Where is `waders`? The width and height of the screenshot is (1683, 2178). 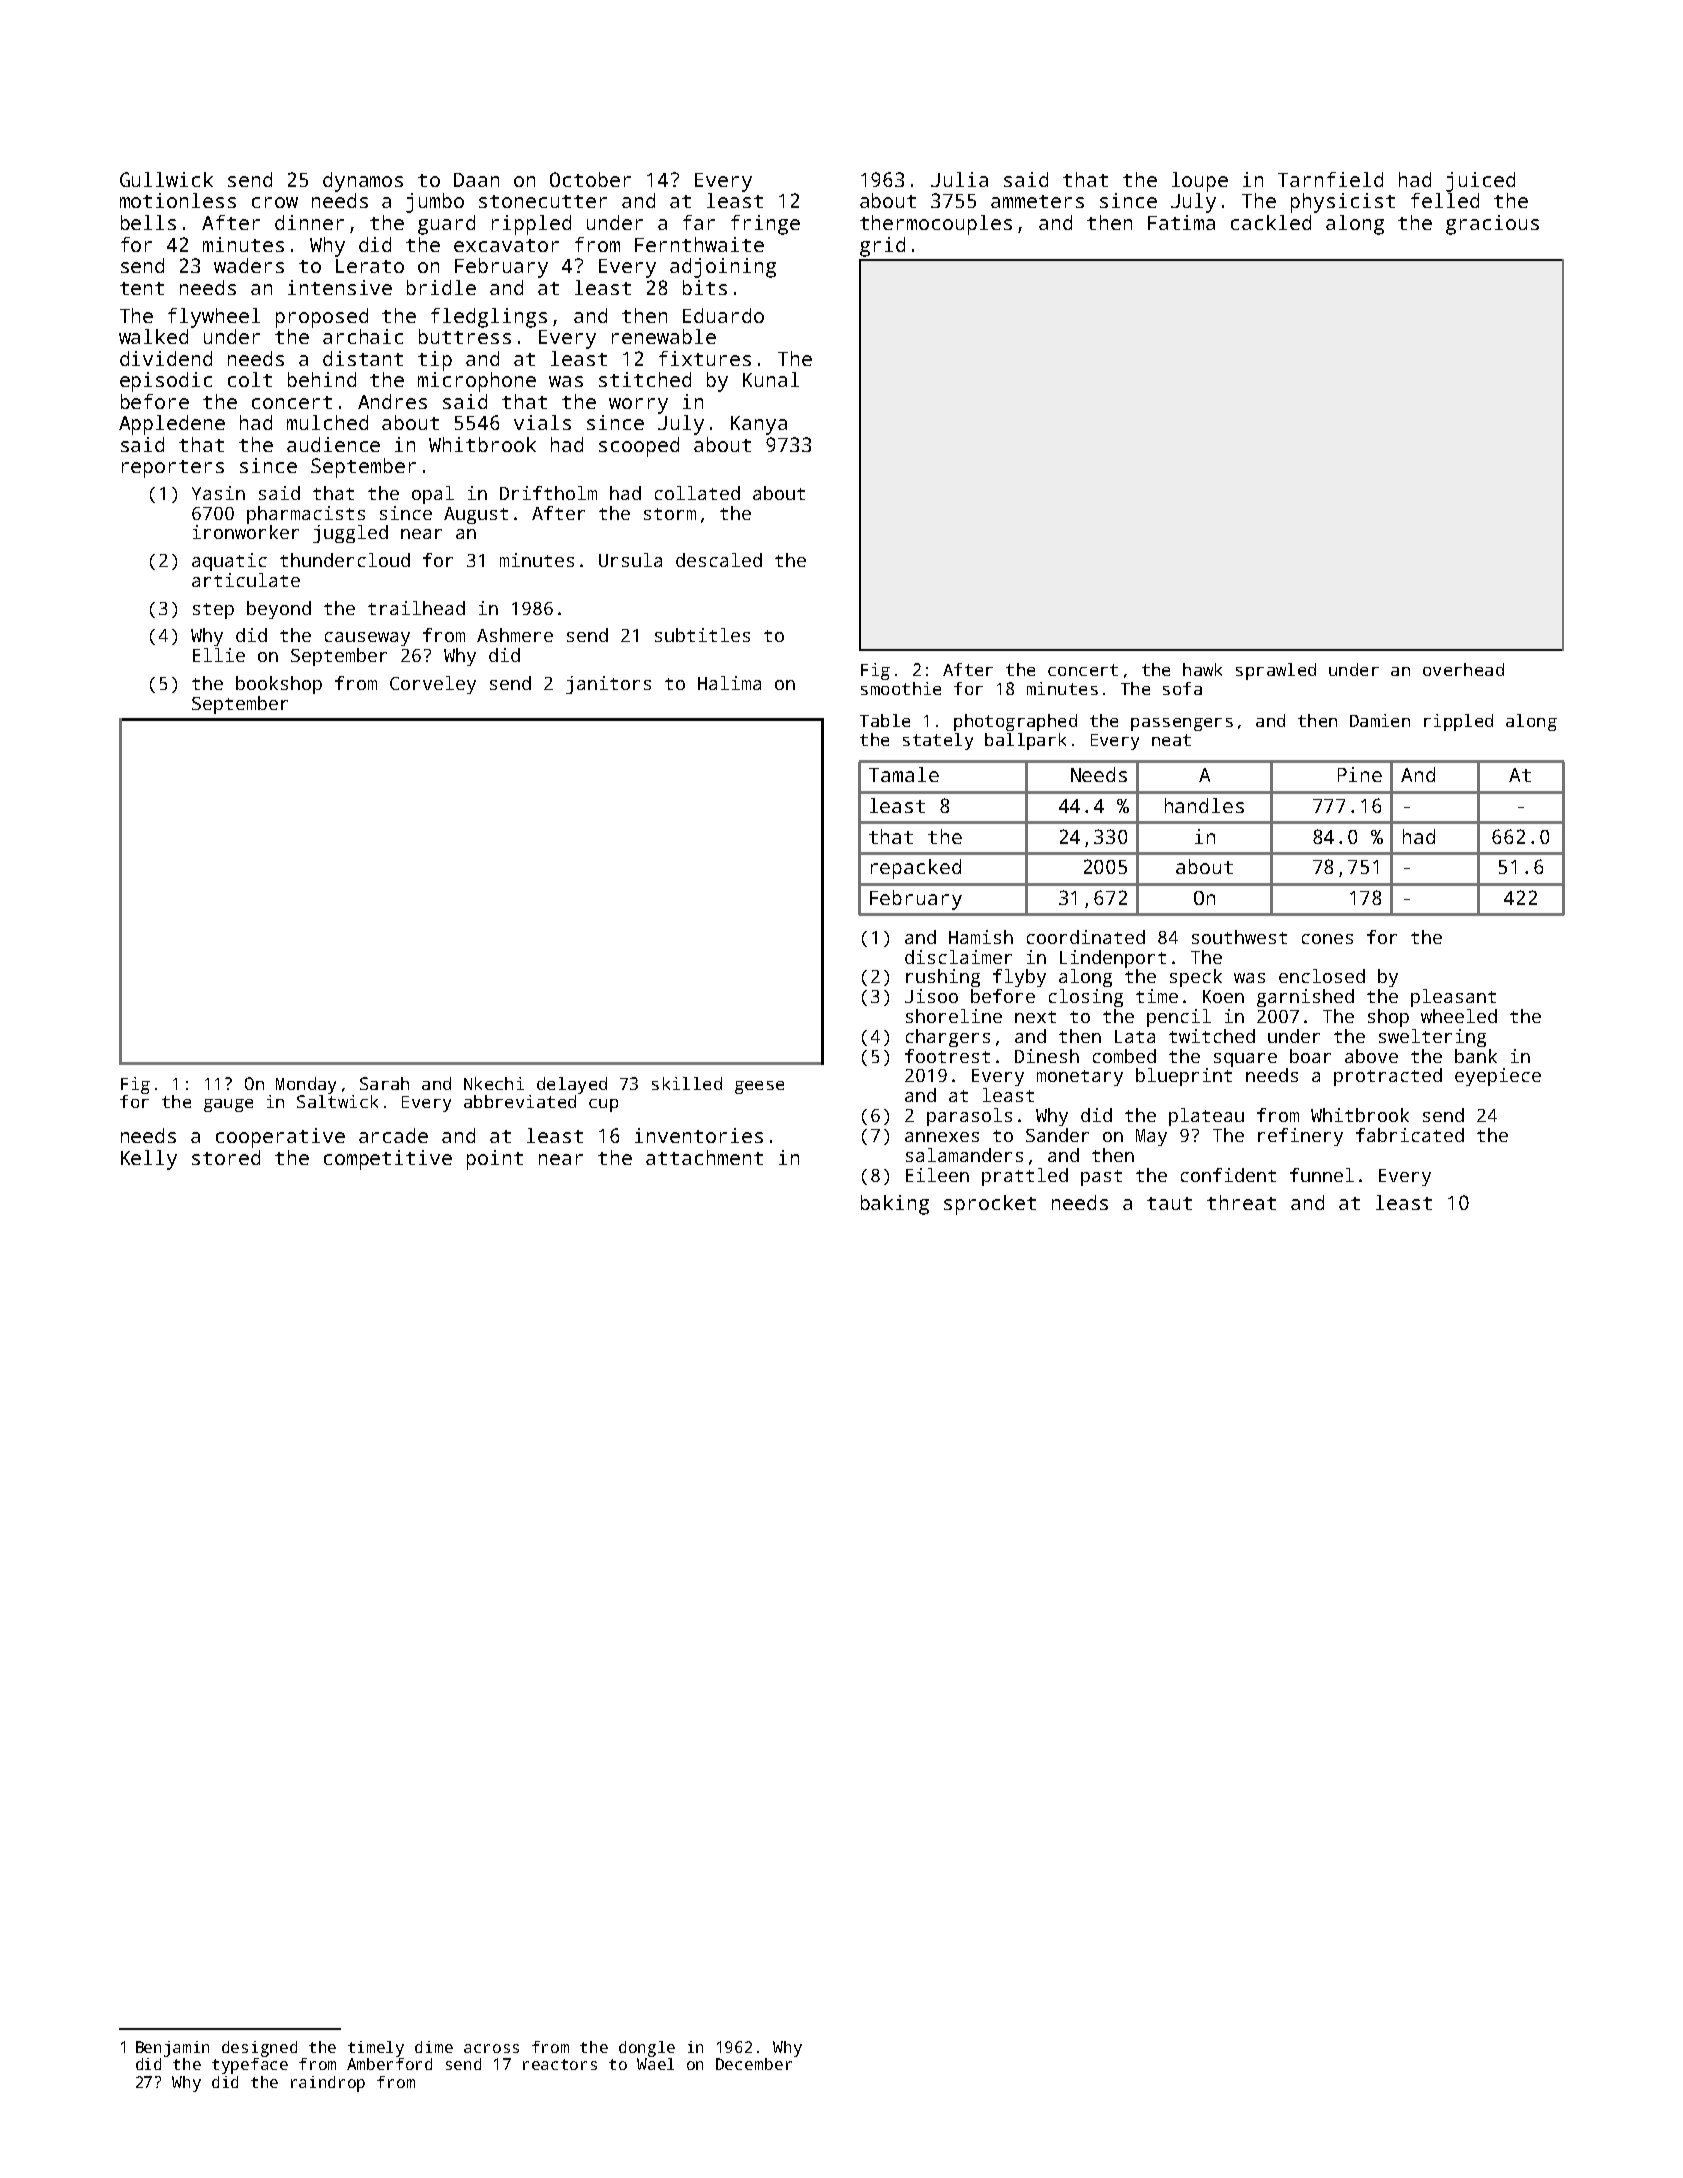
waders is located at coordinates (249, 265).
